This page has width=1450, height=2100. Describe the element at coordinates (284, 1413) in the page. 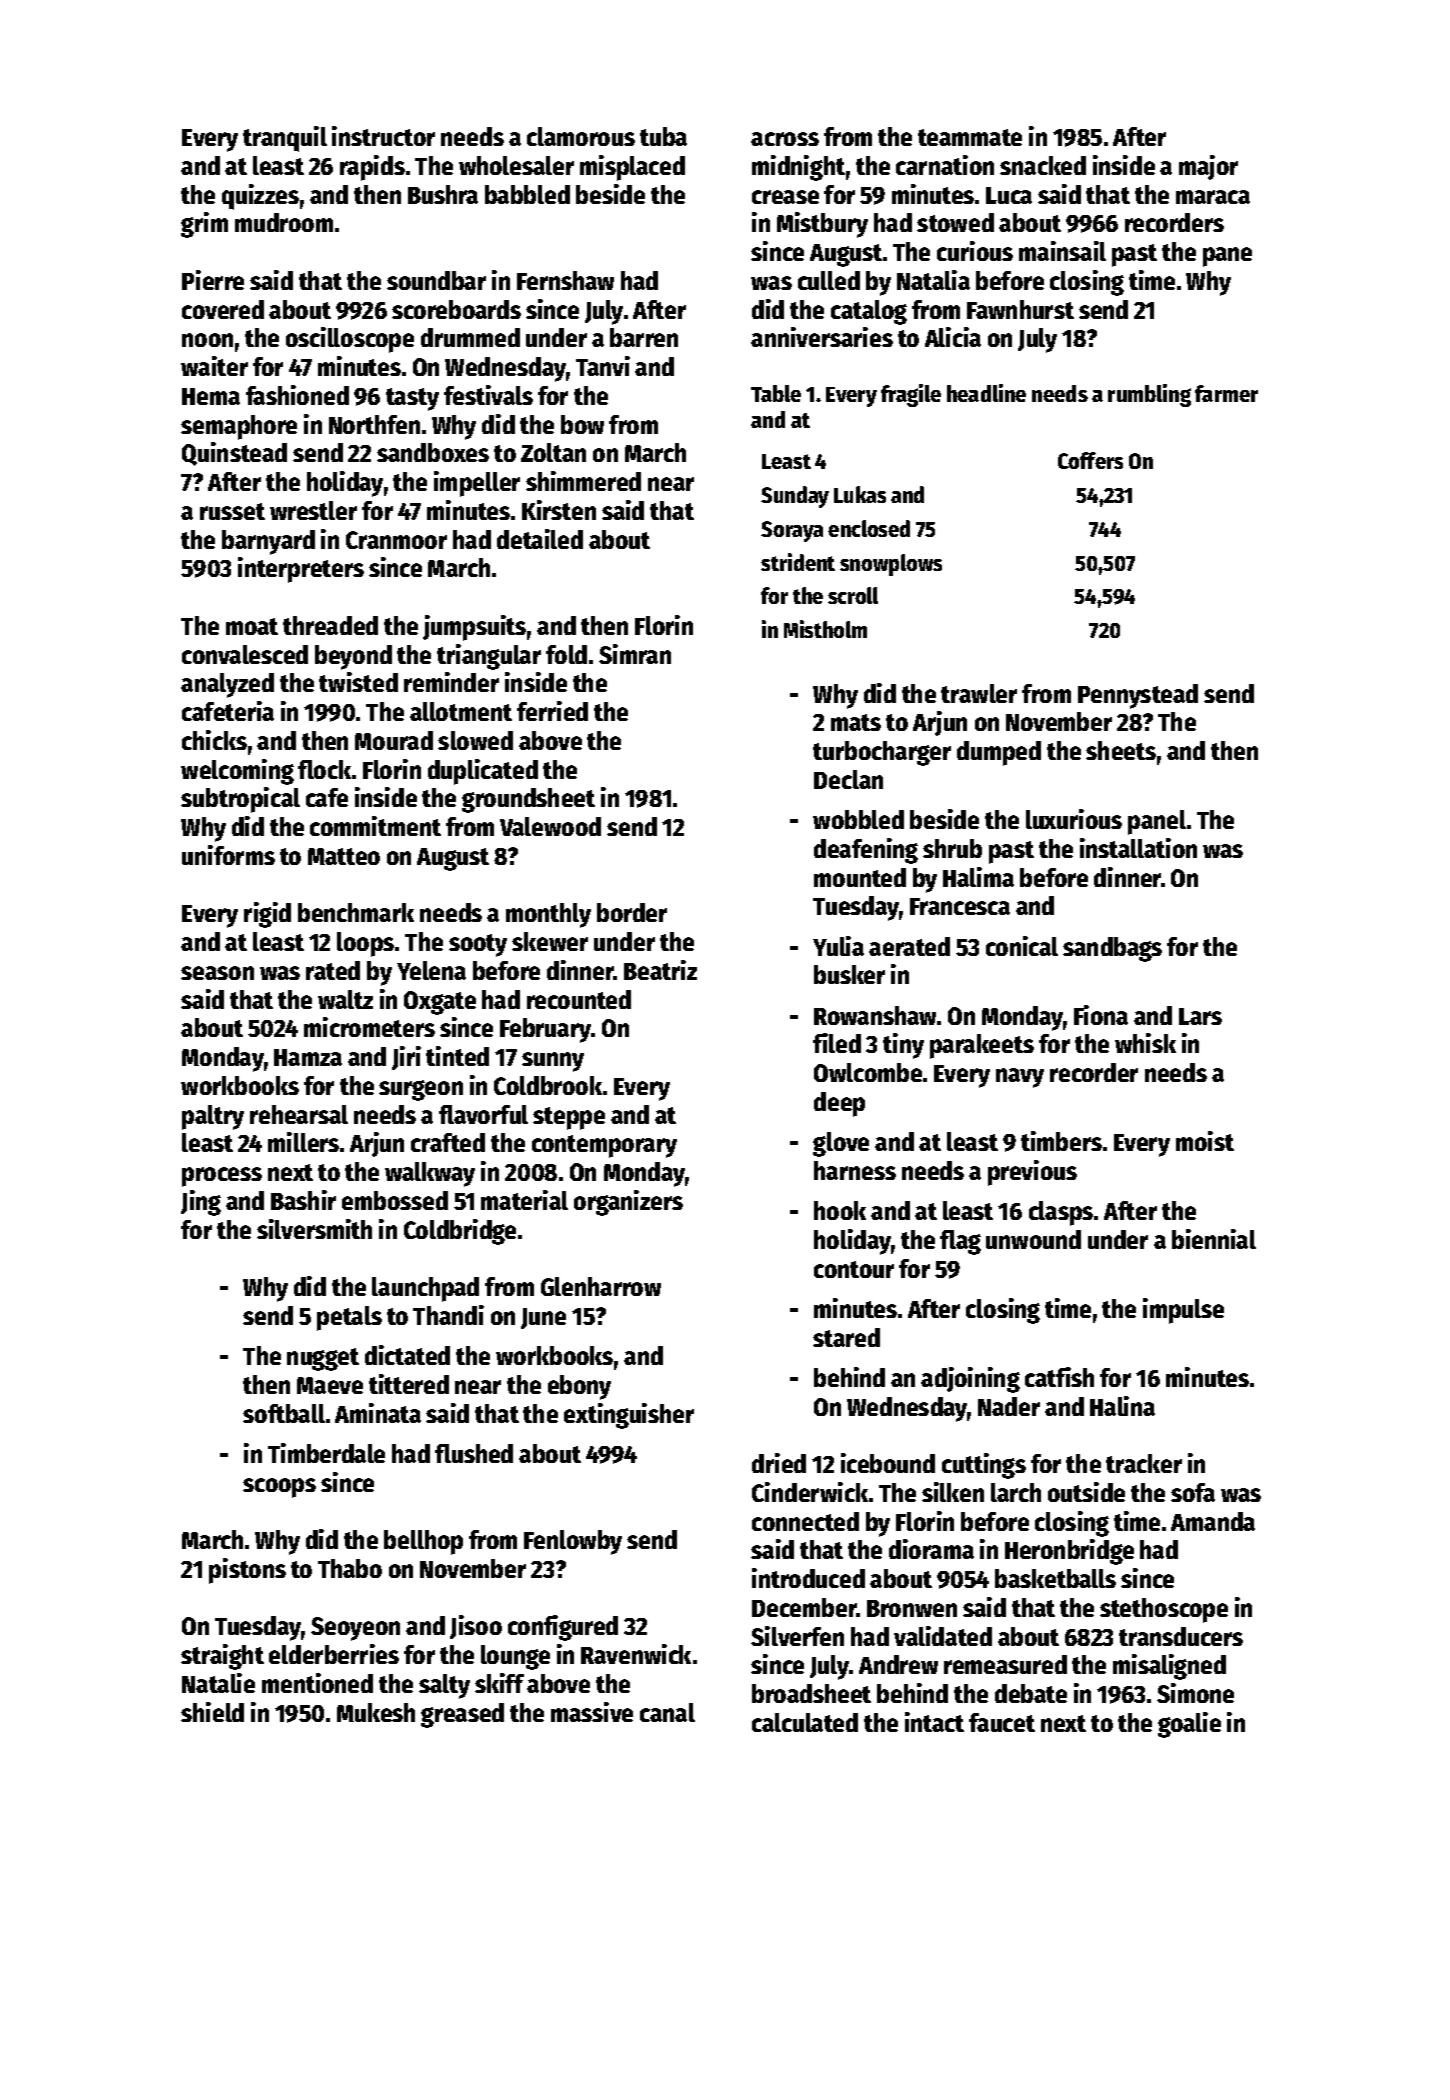

I see `softball` at that location.
